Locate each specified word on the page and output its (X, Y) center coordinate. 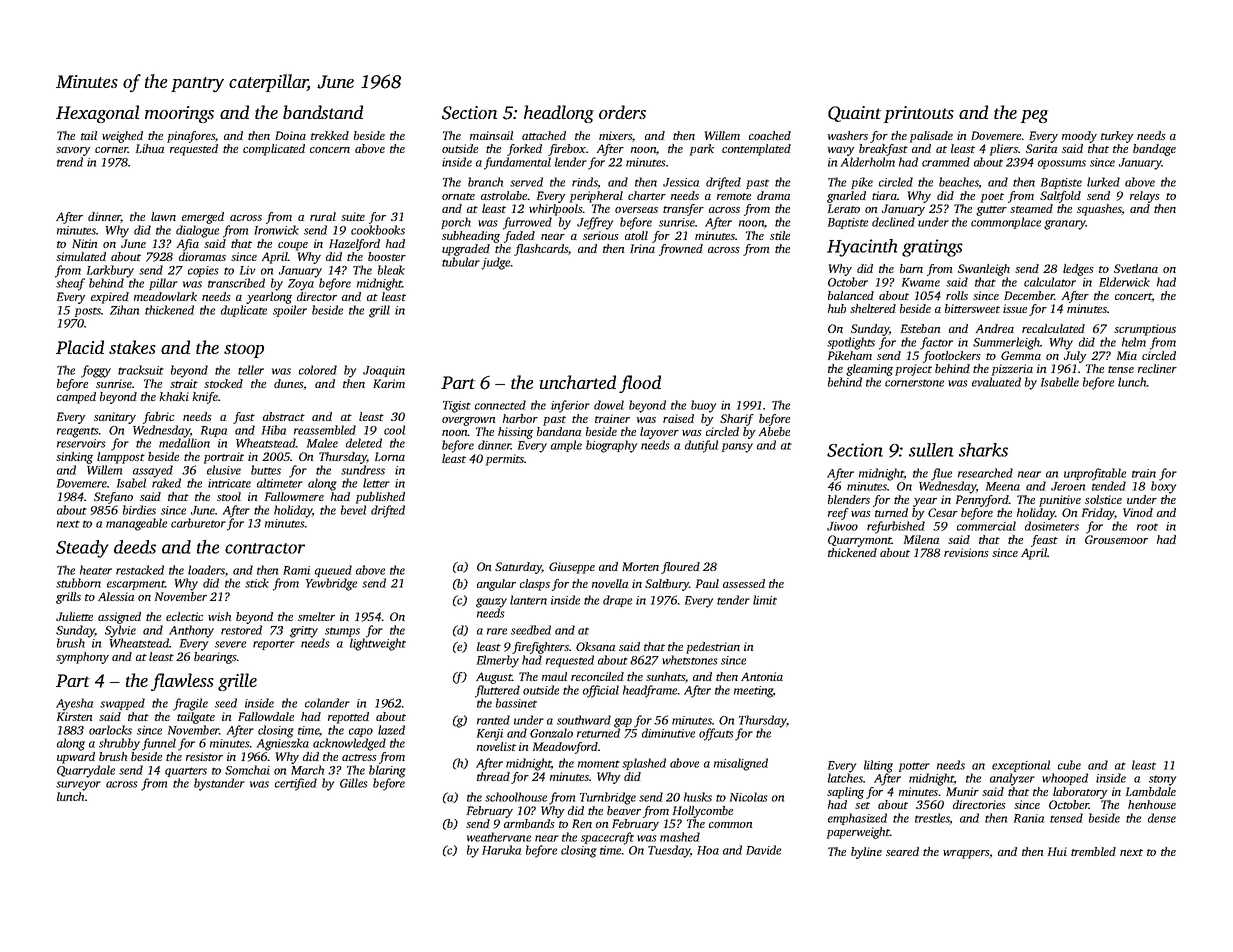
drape (617, 601)
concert (1133, 296)
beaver (624, 810)
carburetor (198, 523)
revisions (966, 552)
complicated (274, 150)
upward (76, 758)
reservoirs (81, 443)
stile (780, 235)
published (380, 498)
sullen (931, 450)
